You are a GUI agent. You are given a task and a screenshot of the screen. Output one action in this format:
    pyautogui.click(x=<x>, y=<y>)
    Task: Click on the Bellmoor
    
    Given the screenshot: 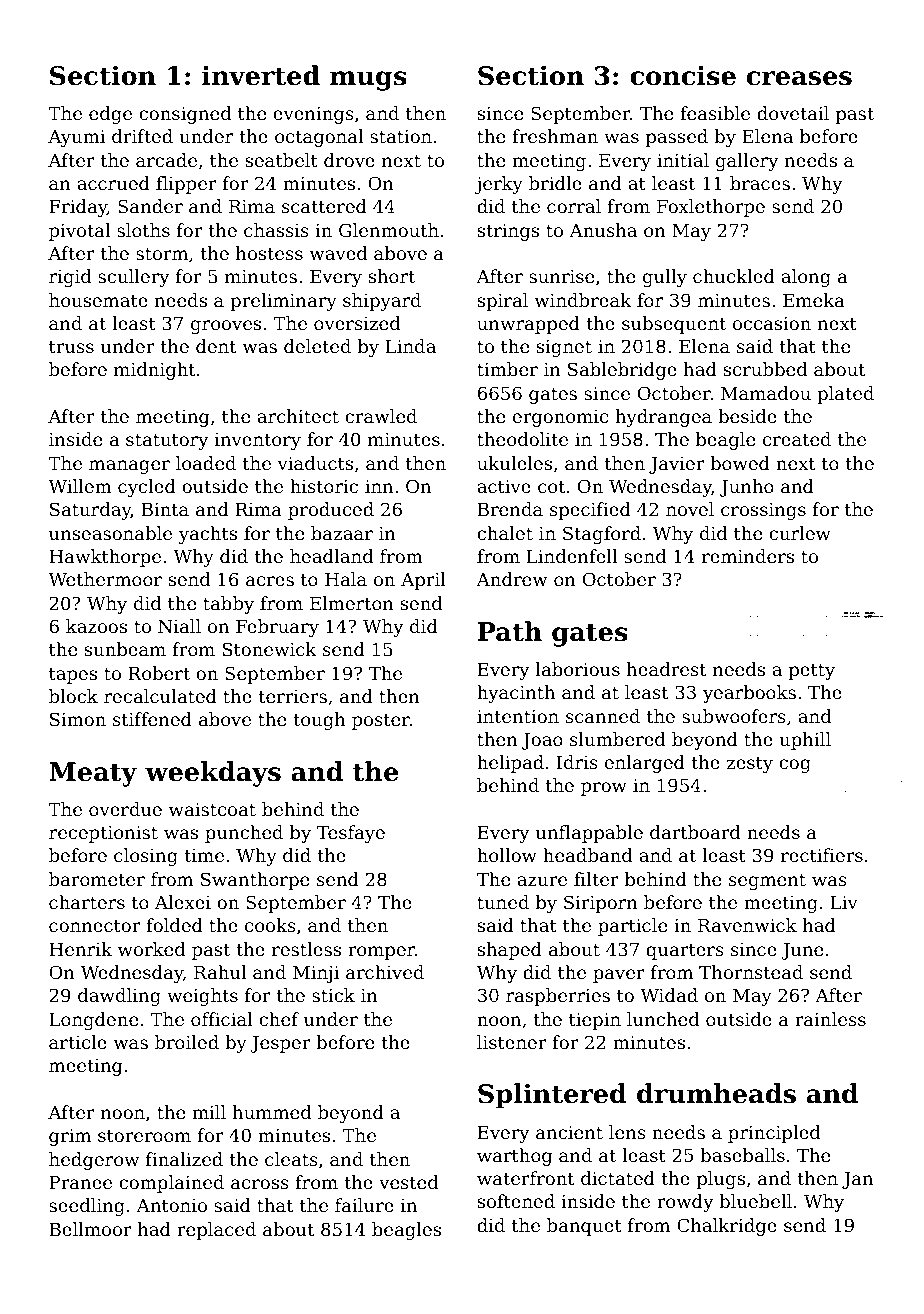 What is the action you would take?
    pyautogui.click(x=90, y=1229)
